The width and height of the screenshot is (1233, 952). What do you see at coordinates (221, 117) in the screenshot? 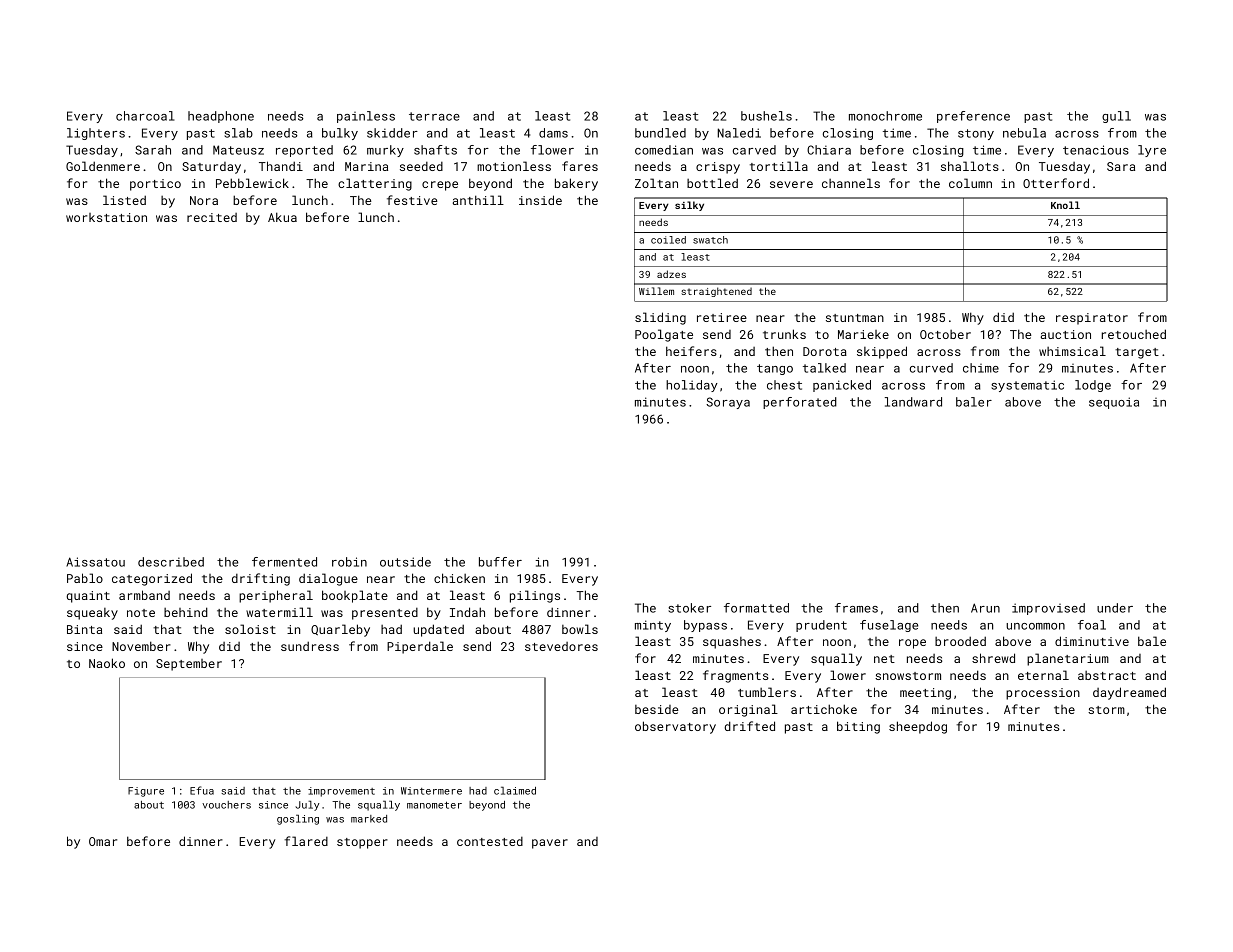
I see `headphone` at bounding box center [221, 117].
